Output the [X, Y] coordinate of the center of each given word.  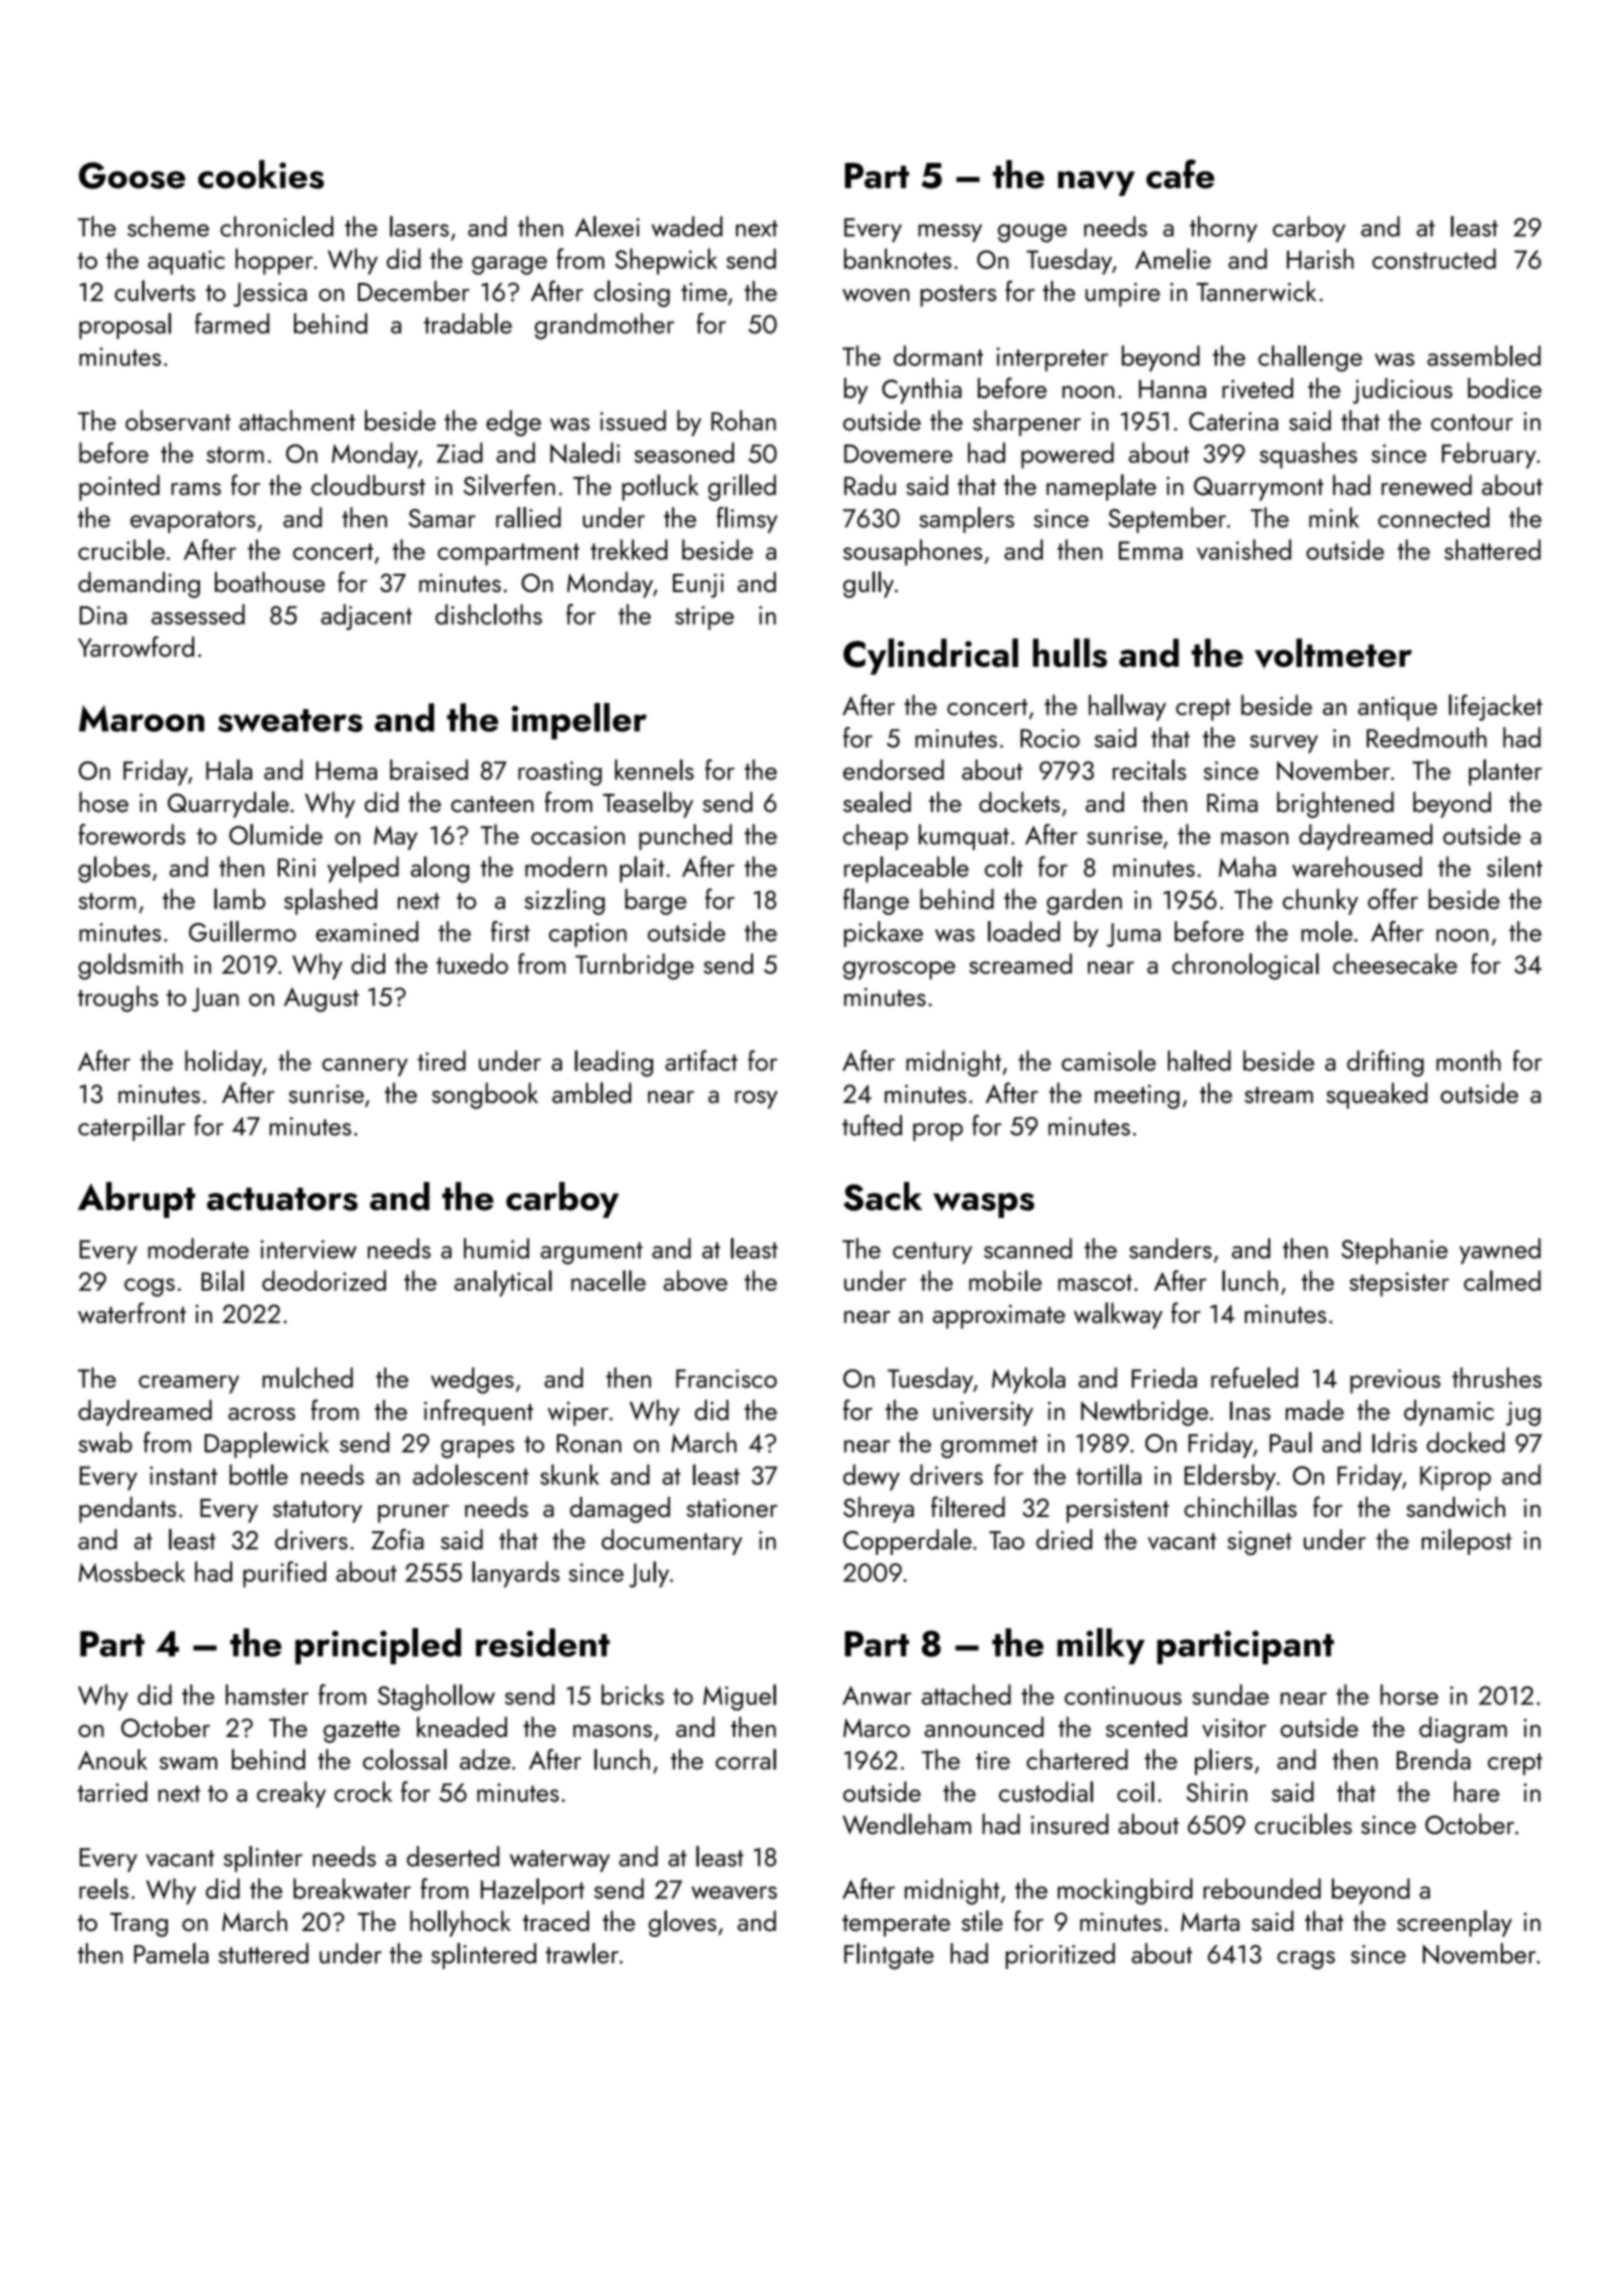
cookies [261, 174]
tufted [872, 1125]
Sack [882, 1196]
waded [687, 226]
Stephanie [1394, 1251]
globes [114, 869]
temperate [896, 1926]
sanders [1170, 1248]
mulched [307, 1377]
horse [1409, 1694]
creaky [291, 1794]
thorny [1223, 229]
